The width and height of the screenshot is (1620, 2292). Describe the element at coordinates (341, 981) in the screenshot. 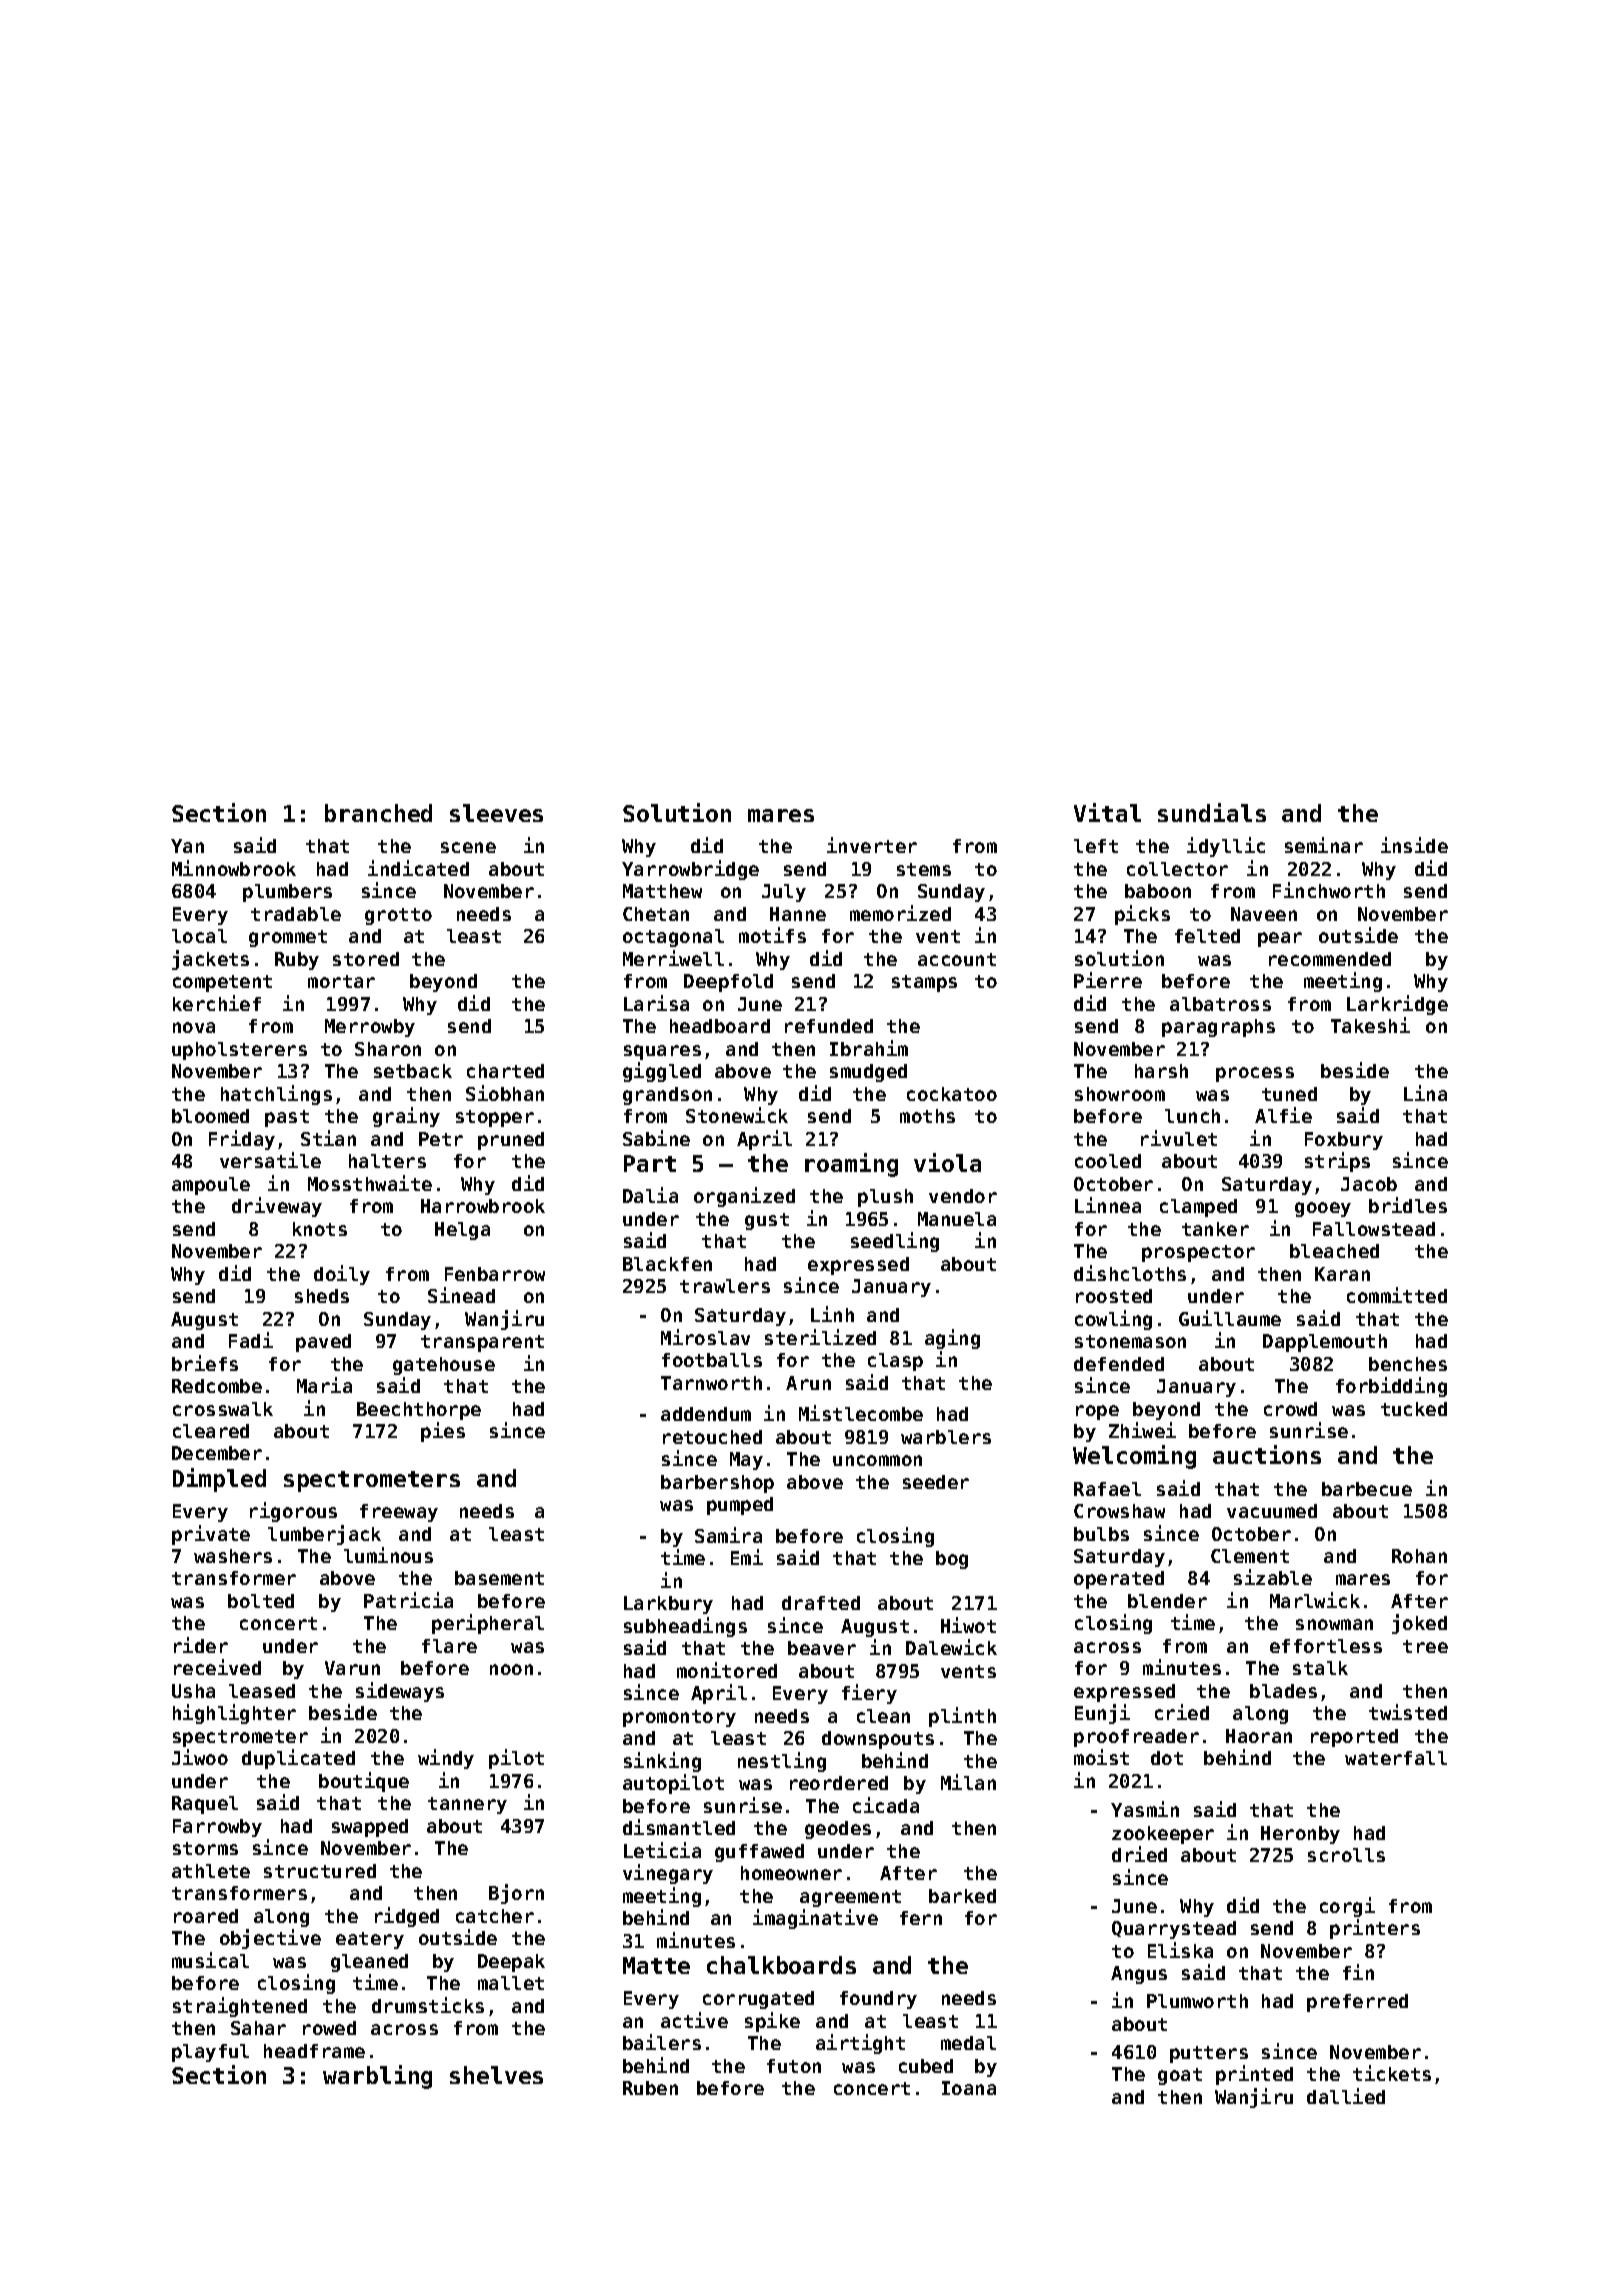

I see `mortar` at that location.
